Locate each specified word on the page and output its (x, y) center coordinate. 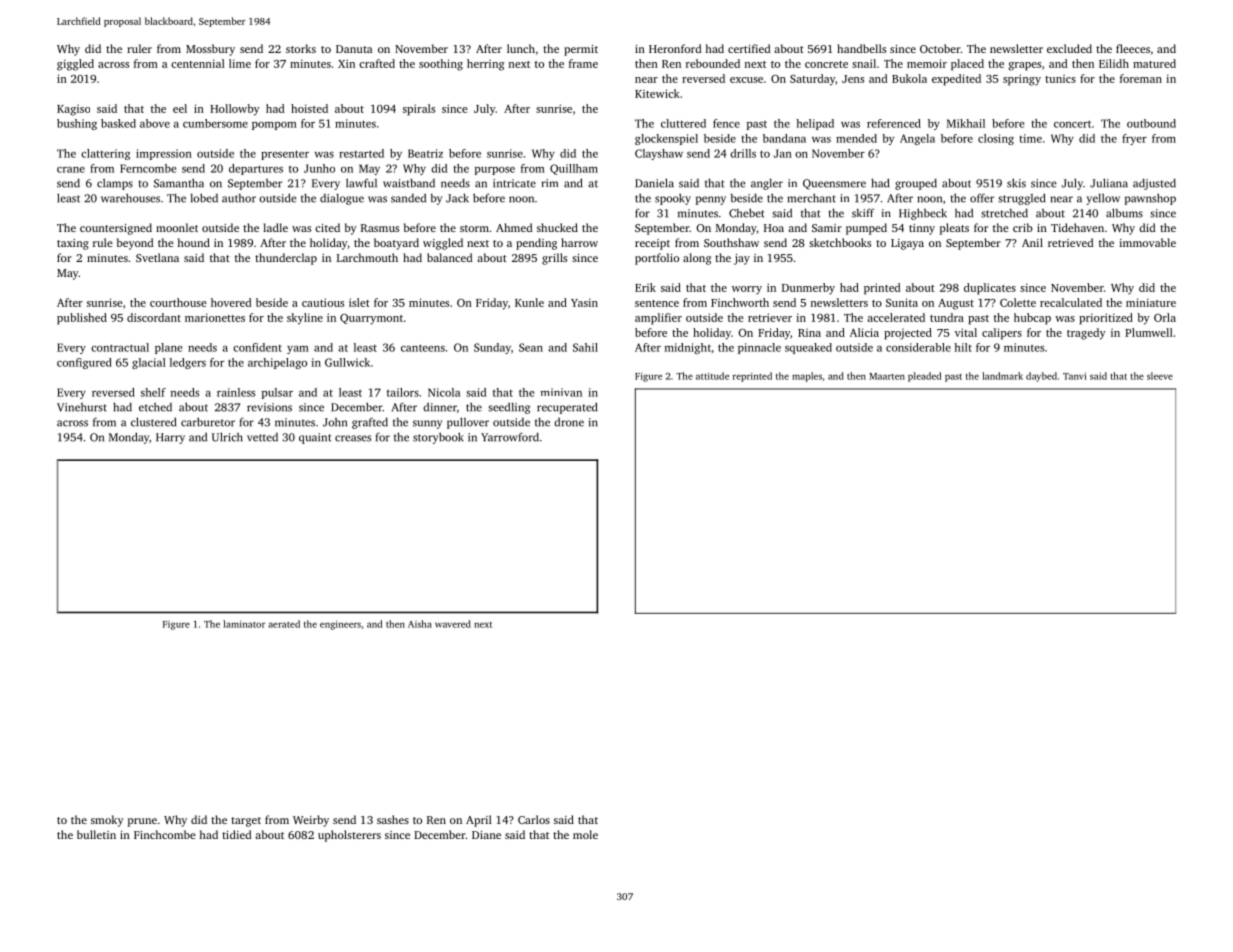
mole (585, 834)
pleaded (924, 377)
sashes (393, 819)
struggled (1021, 199)
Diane (486, 835)
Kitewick (657, 93)
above (155, 123)
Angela (917, 139)
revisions (269, 407)
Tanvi (1075, 376)
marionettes (215, 317)
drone (569, 422)
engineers (340, 625)
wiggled (443, 244)
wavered (453, 624)
